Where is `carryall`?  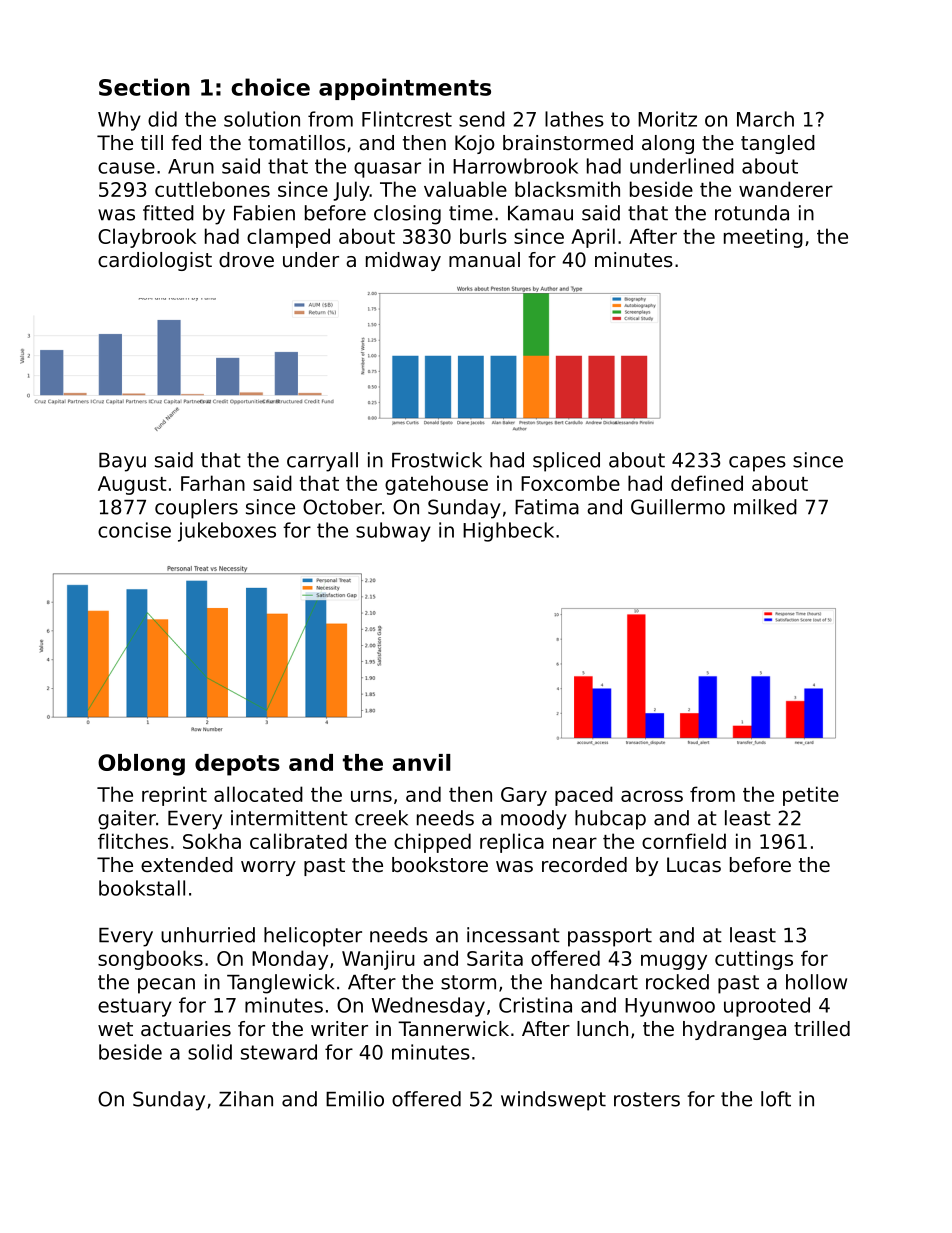
carryall is located at coordinates (322, 462).
